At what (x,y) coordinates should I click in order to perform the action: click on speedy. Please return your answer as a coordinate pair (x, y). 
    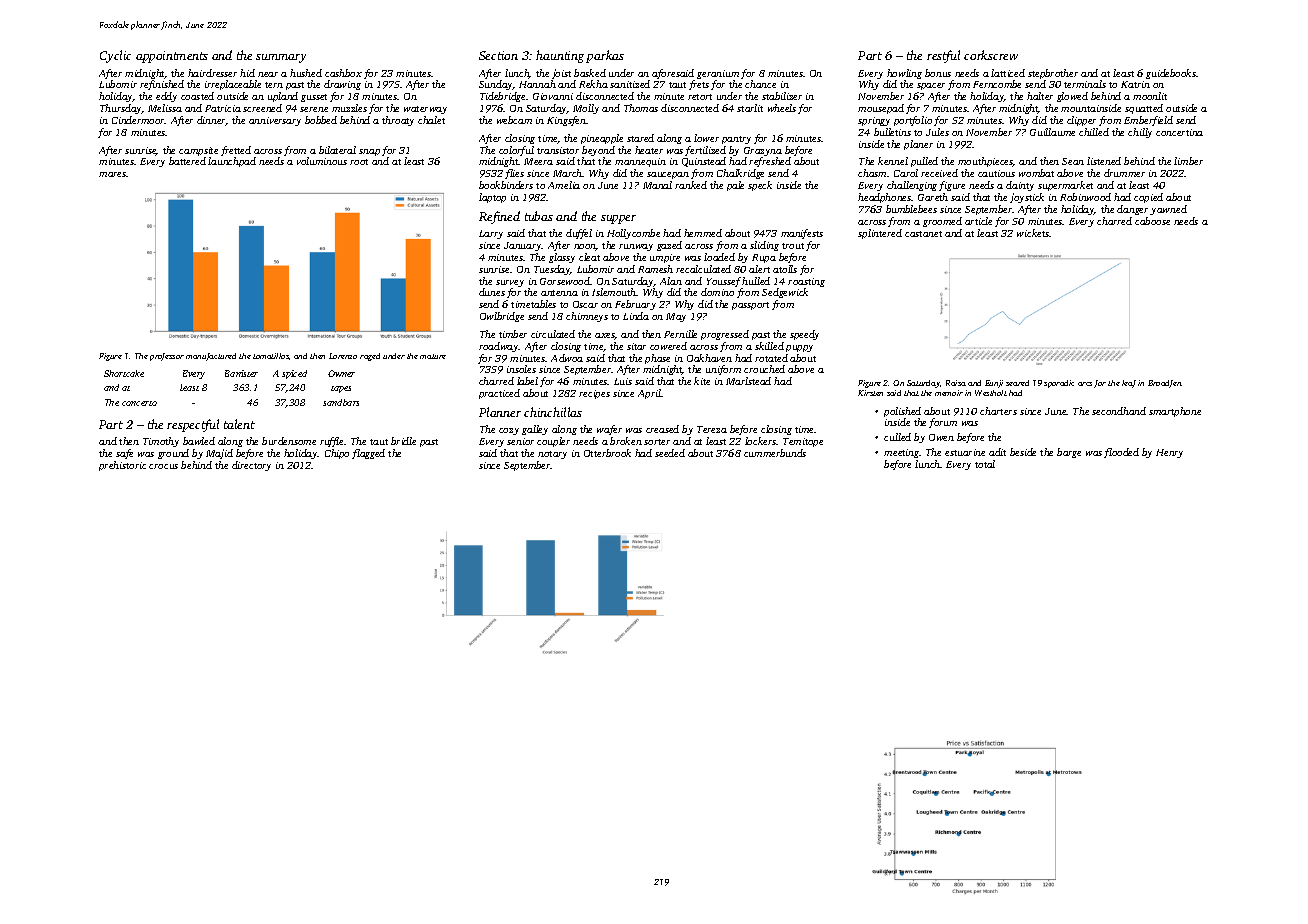
    Looking at the image, I should click on (804, 335).
